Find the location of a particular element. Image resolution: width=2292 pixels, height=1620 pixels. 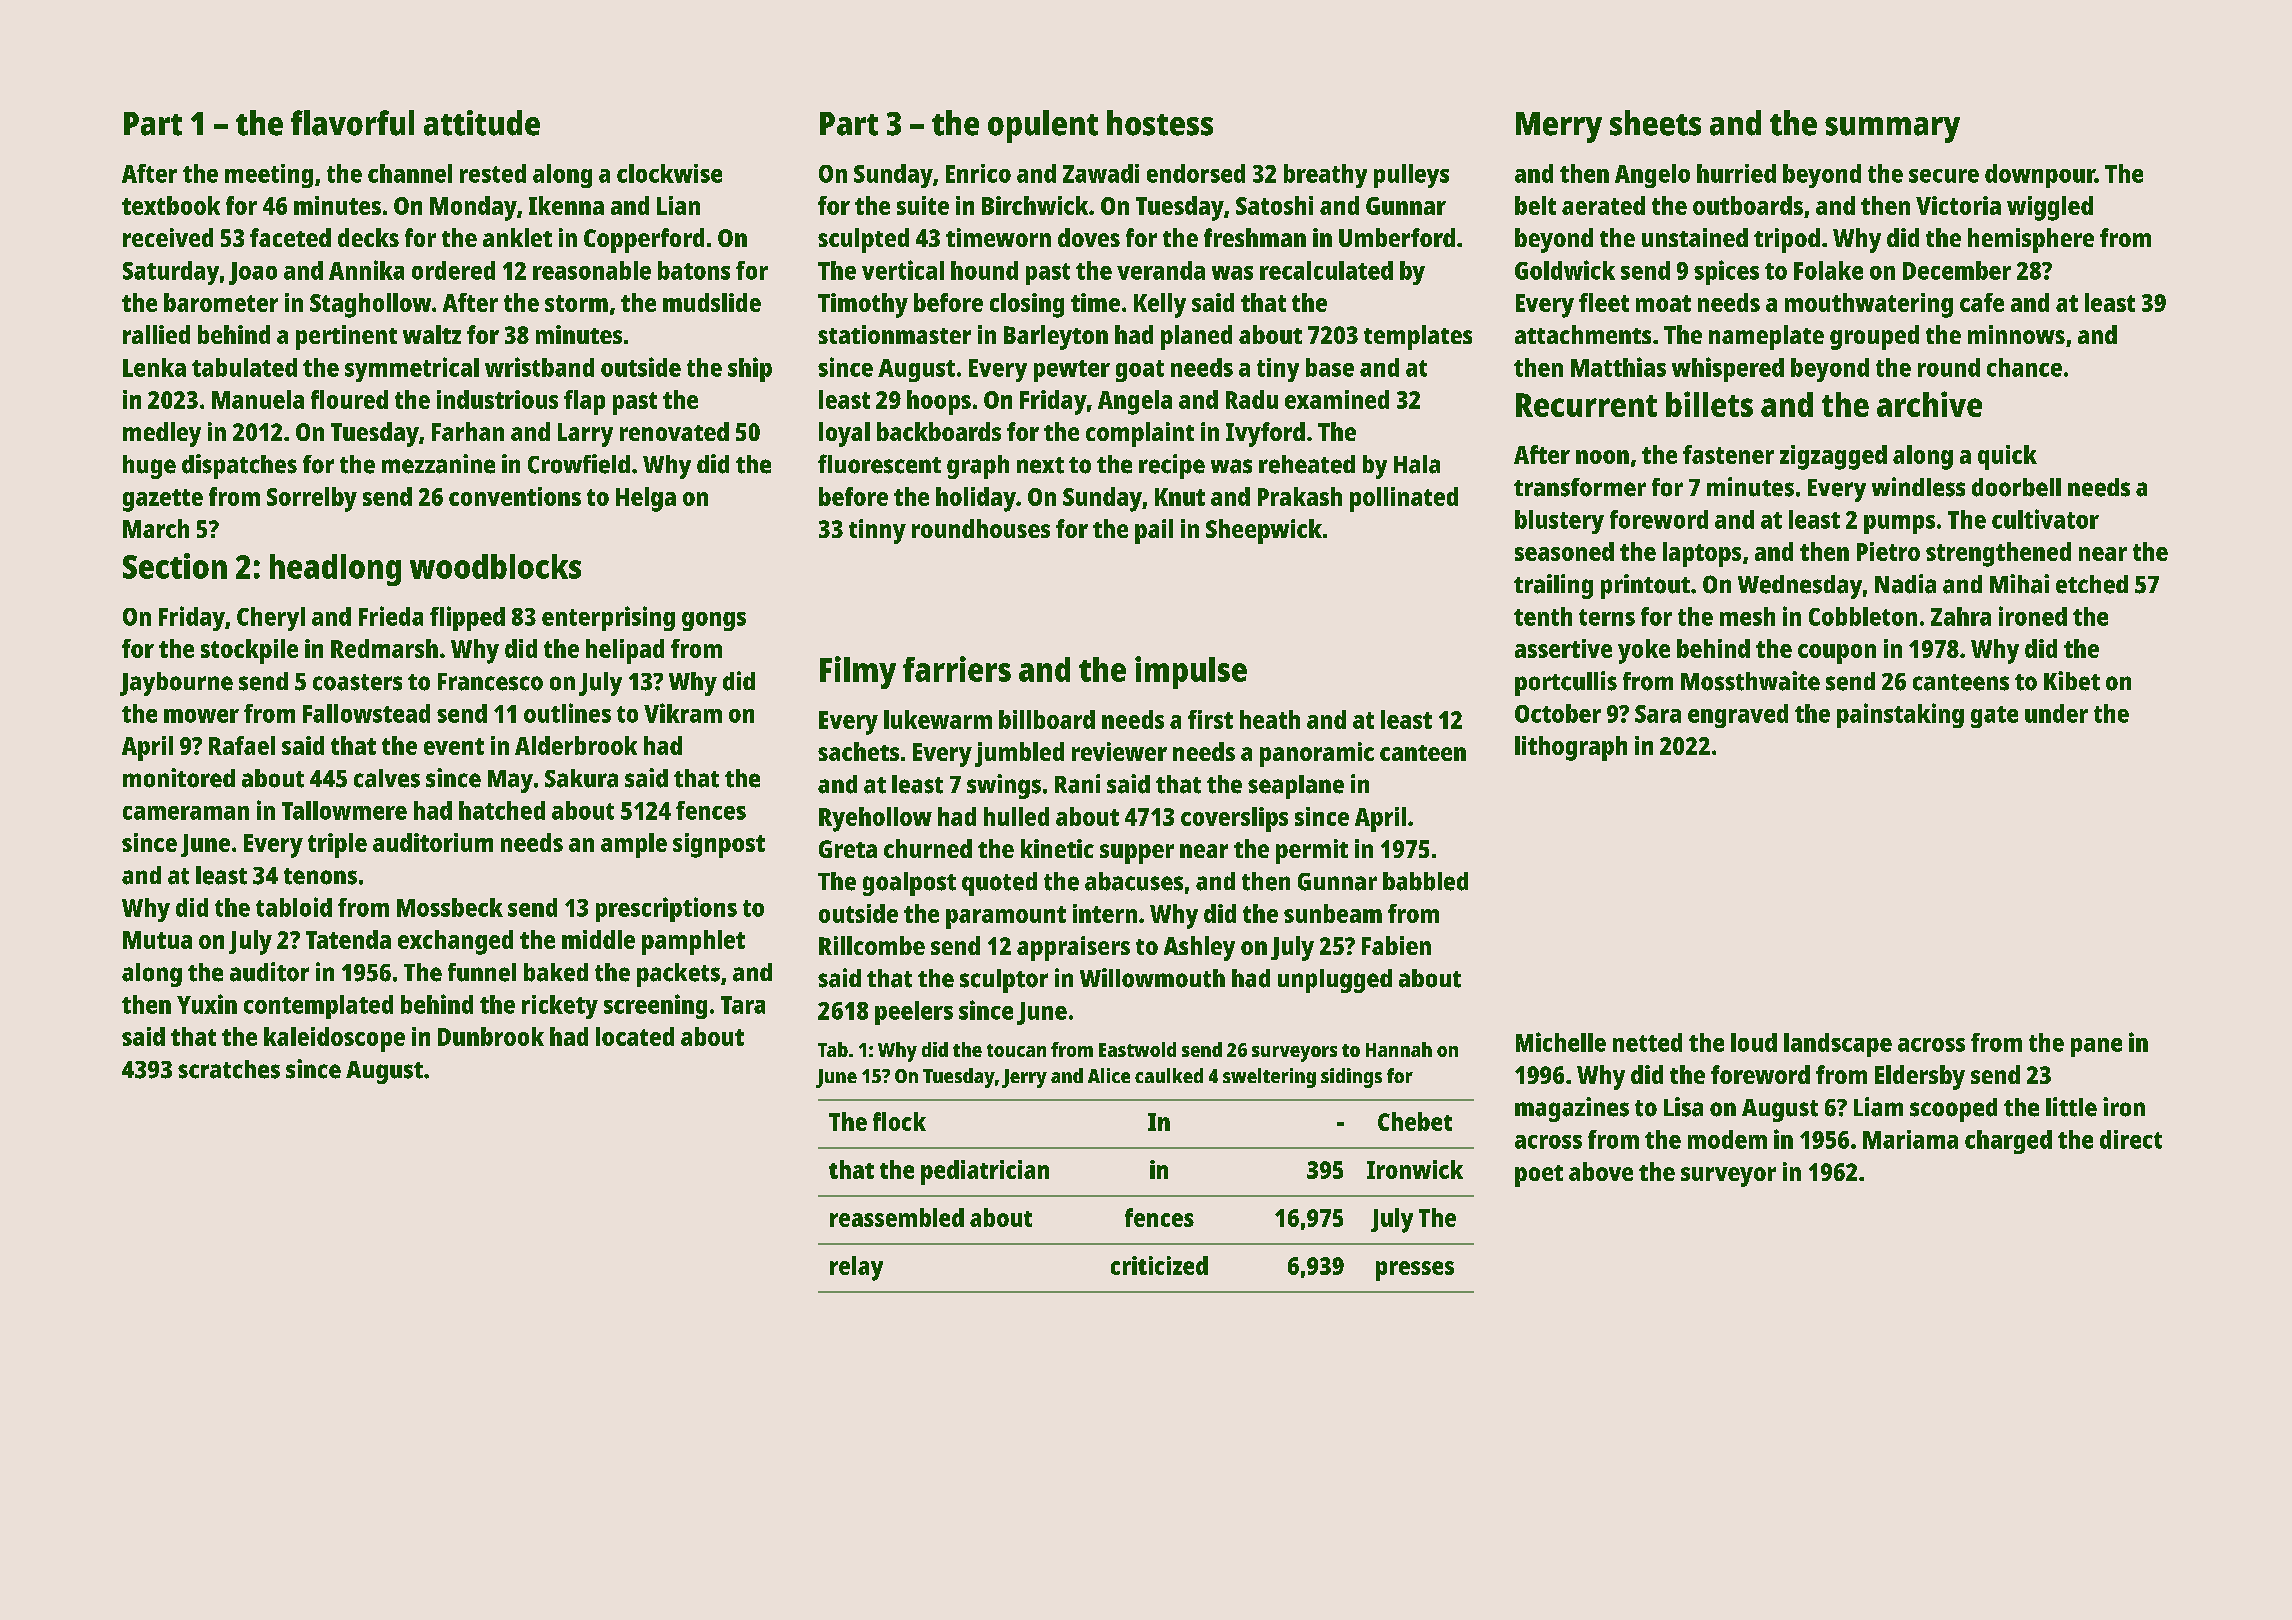

etched is located at coordinates (2092, 584).
